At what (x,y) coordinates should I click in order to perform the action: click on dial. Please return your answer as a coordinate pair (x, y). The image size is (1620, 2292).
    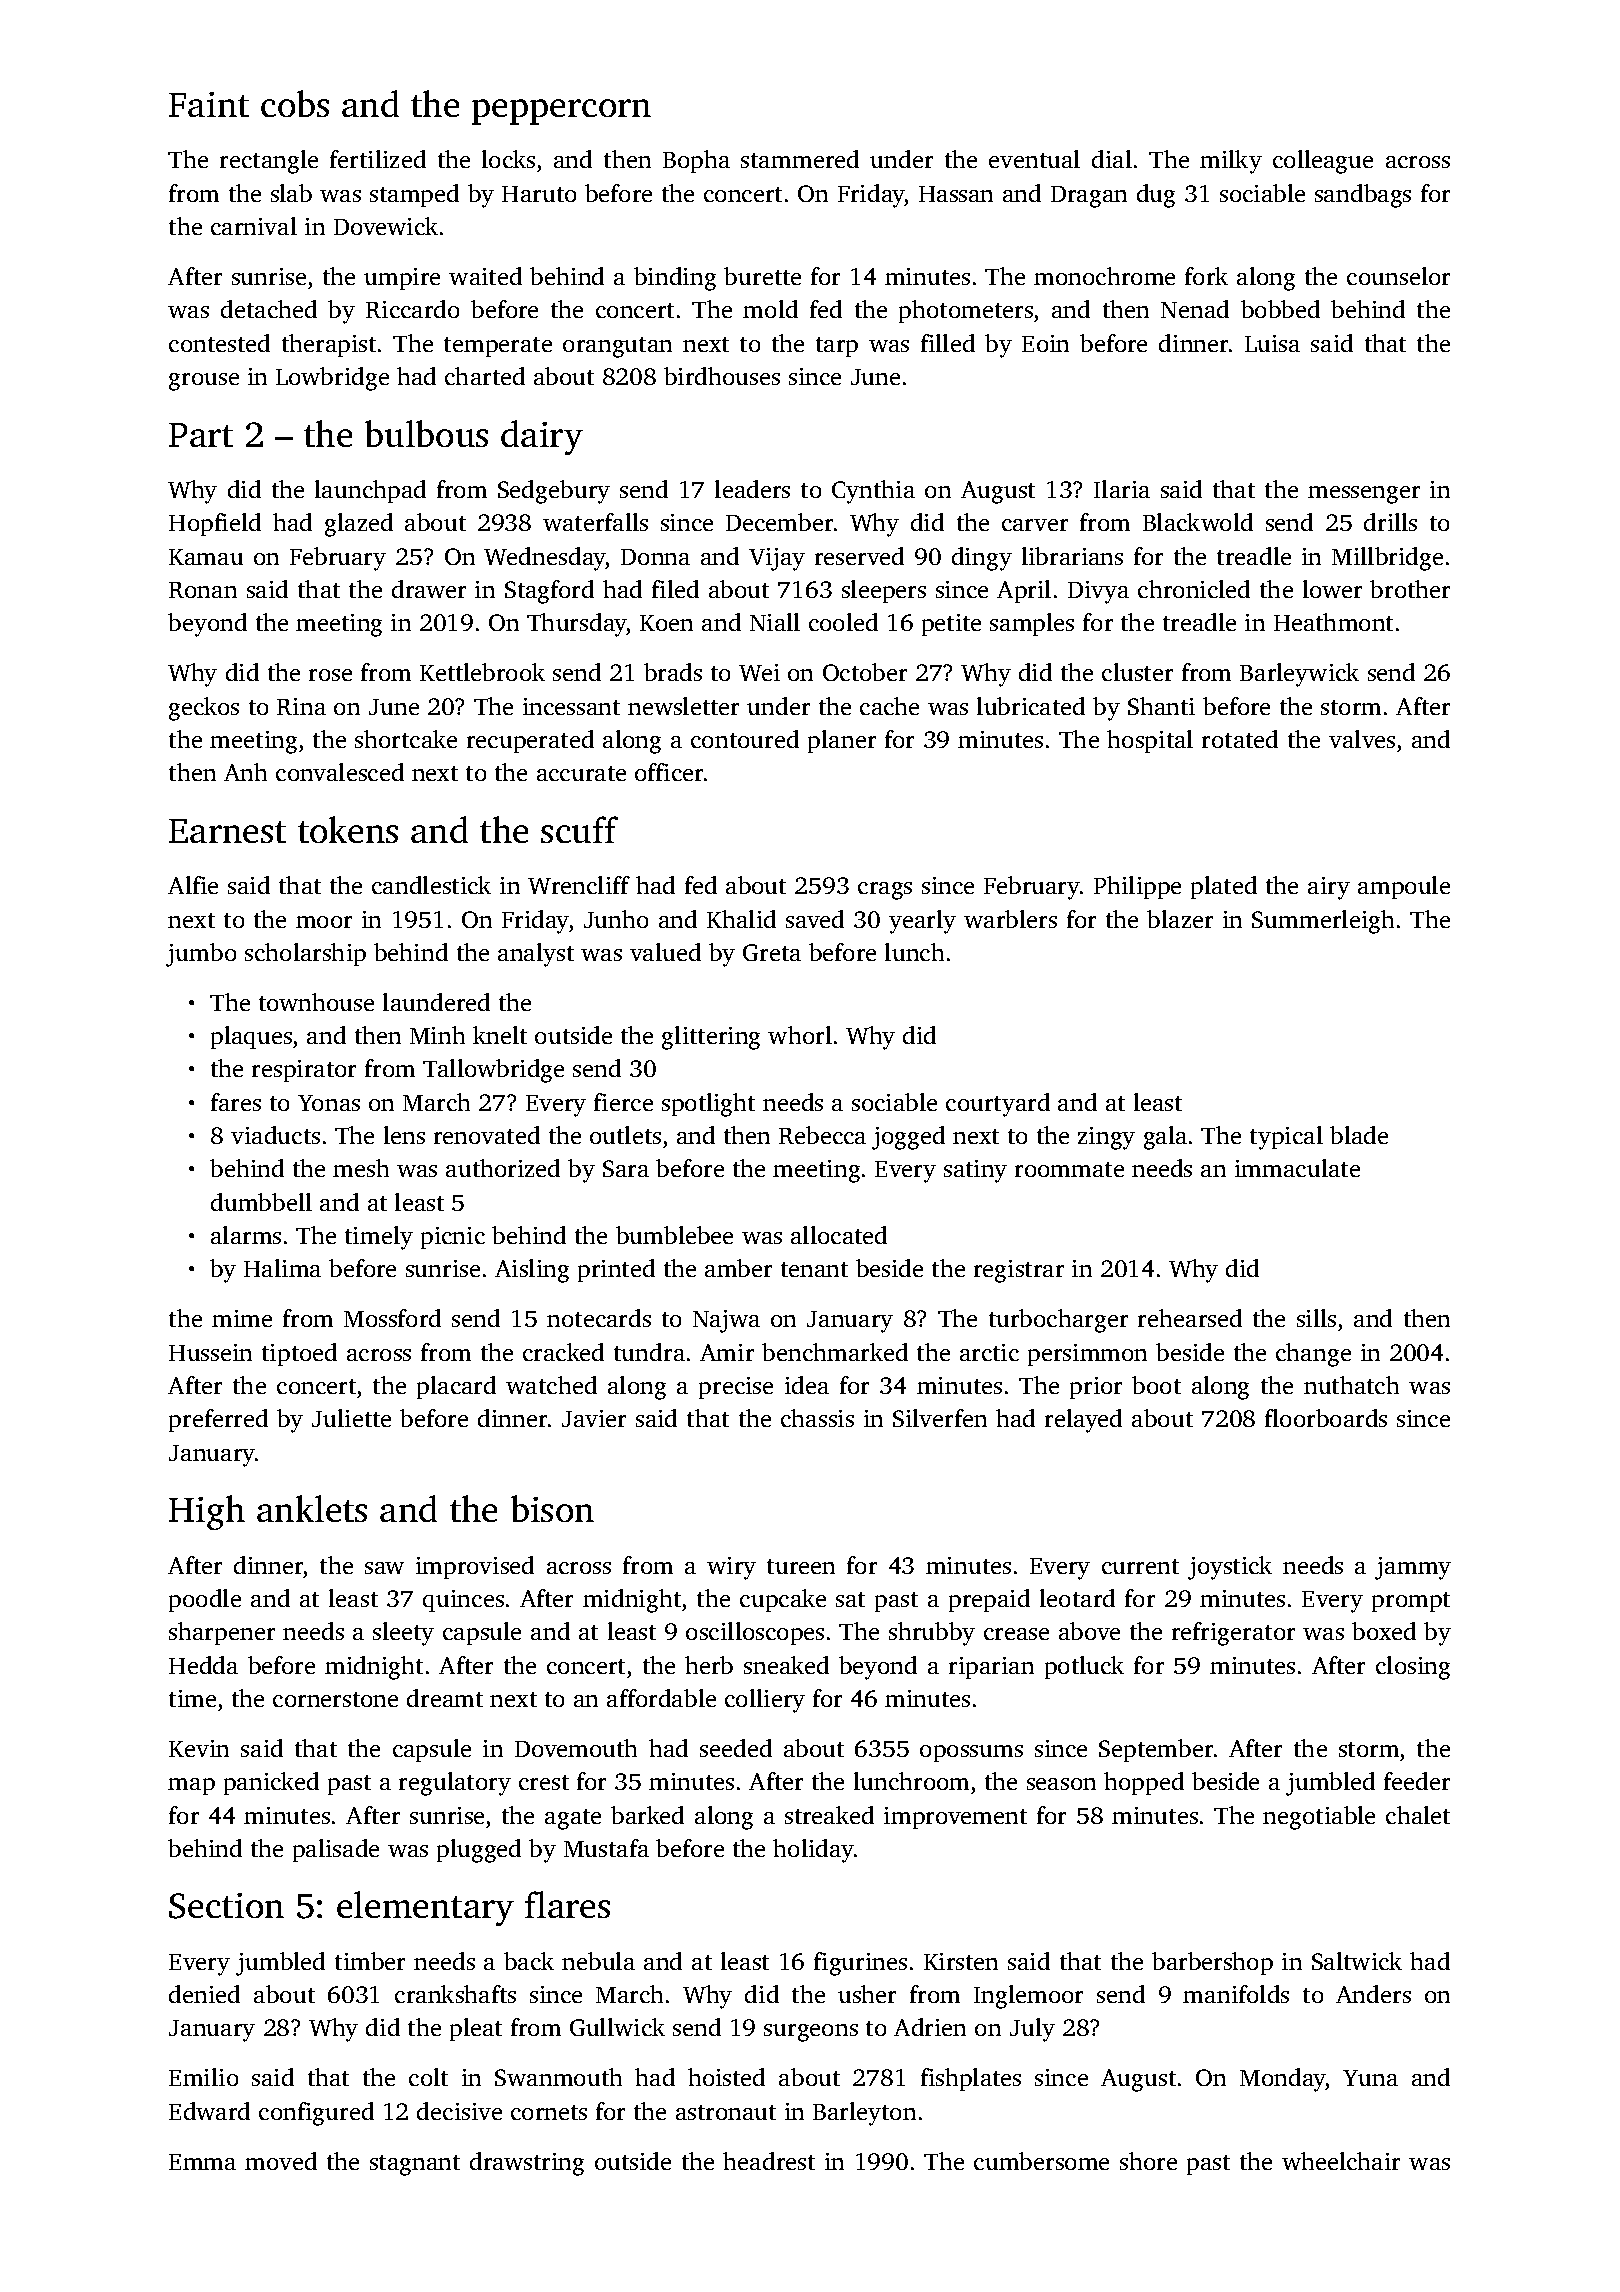
    Looking at the image, I should click on (1112, 159).
